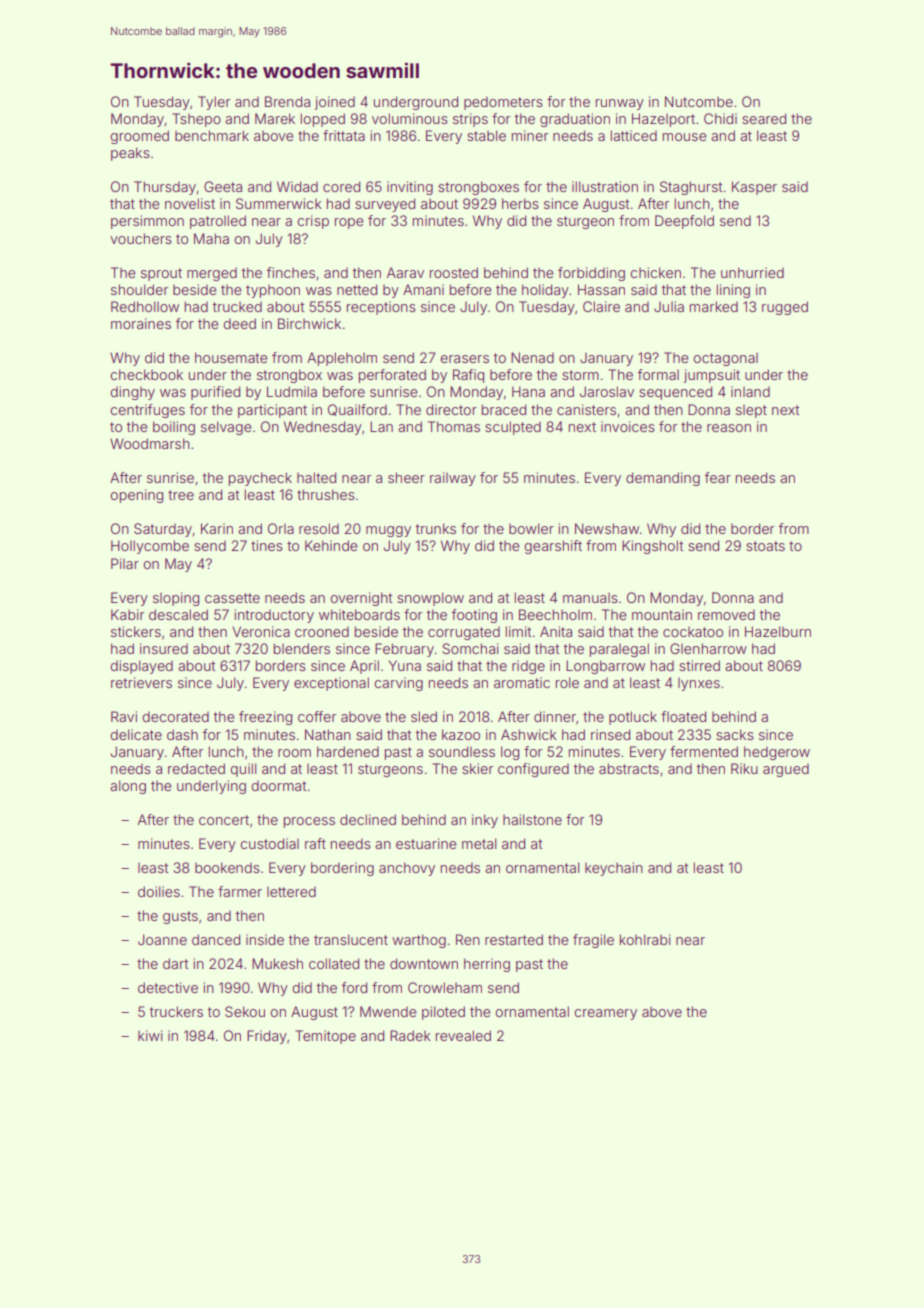 The image size is (924, 1308). I want to click on sled, so click(424, 716).
